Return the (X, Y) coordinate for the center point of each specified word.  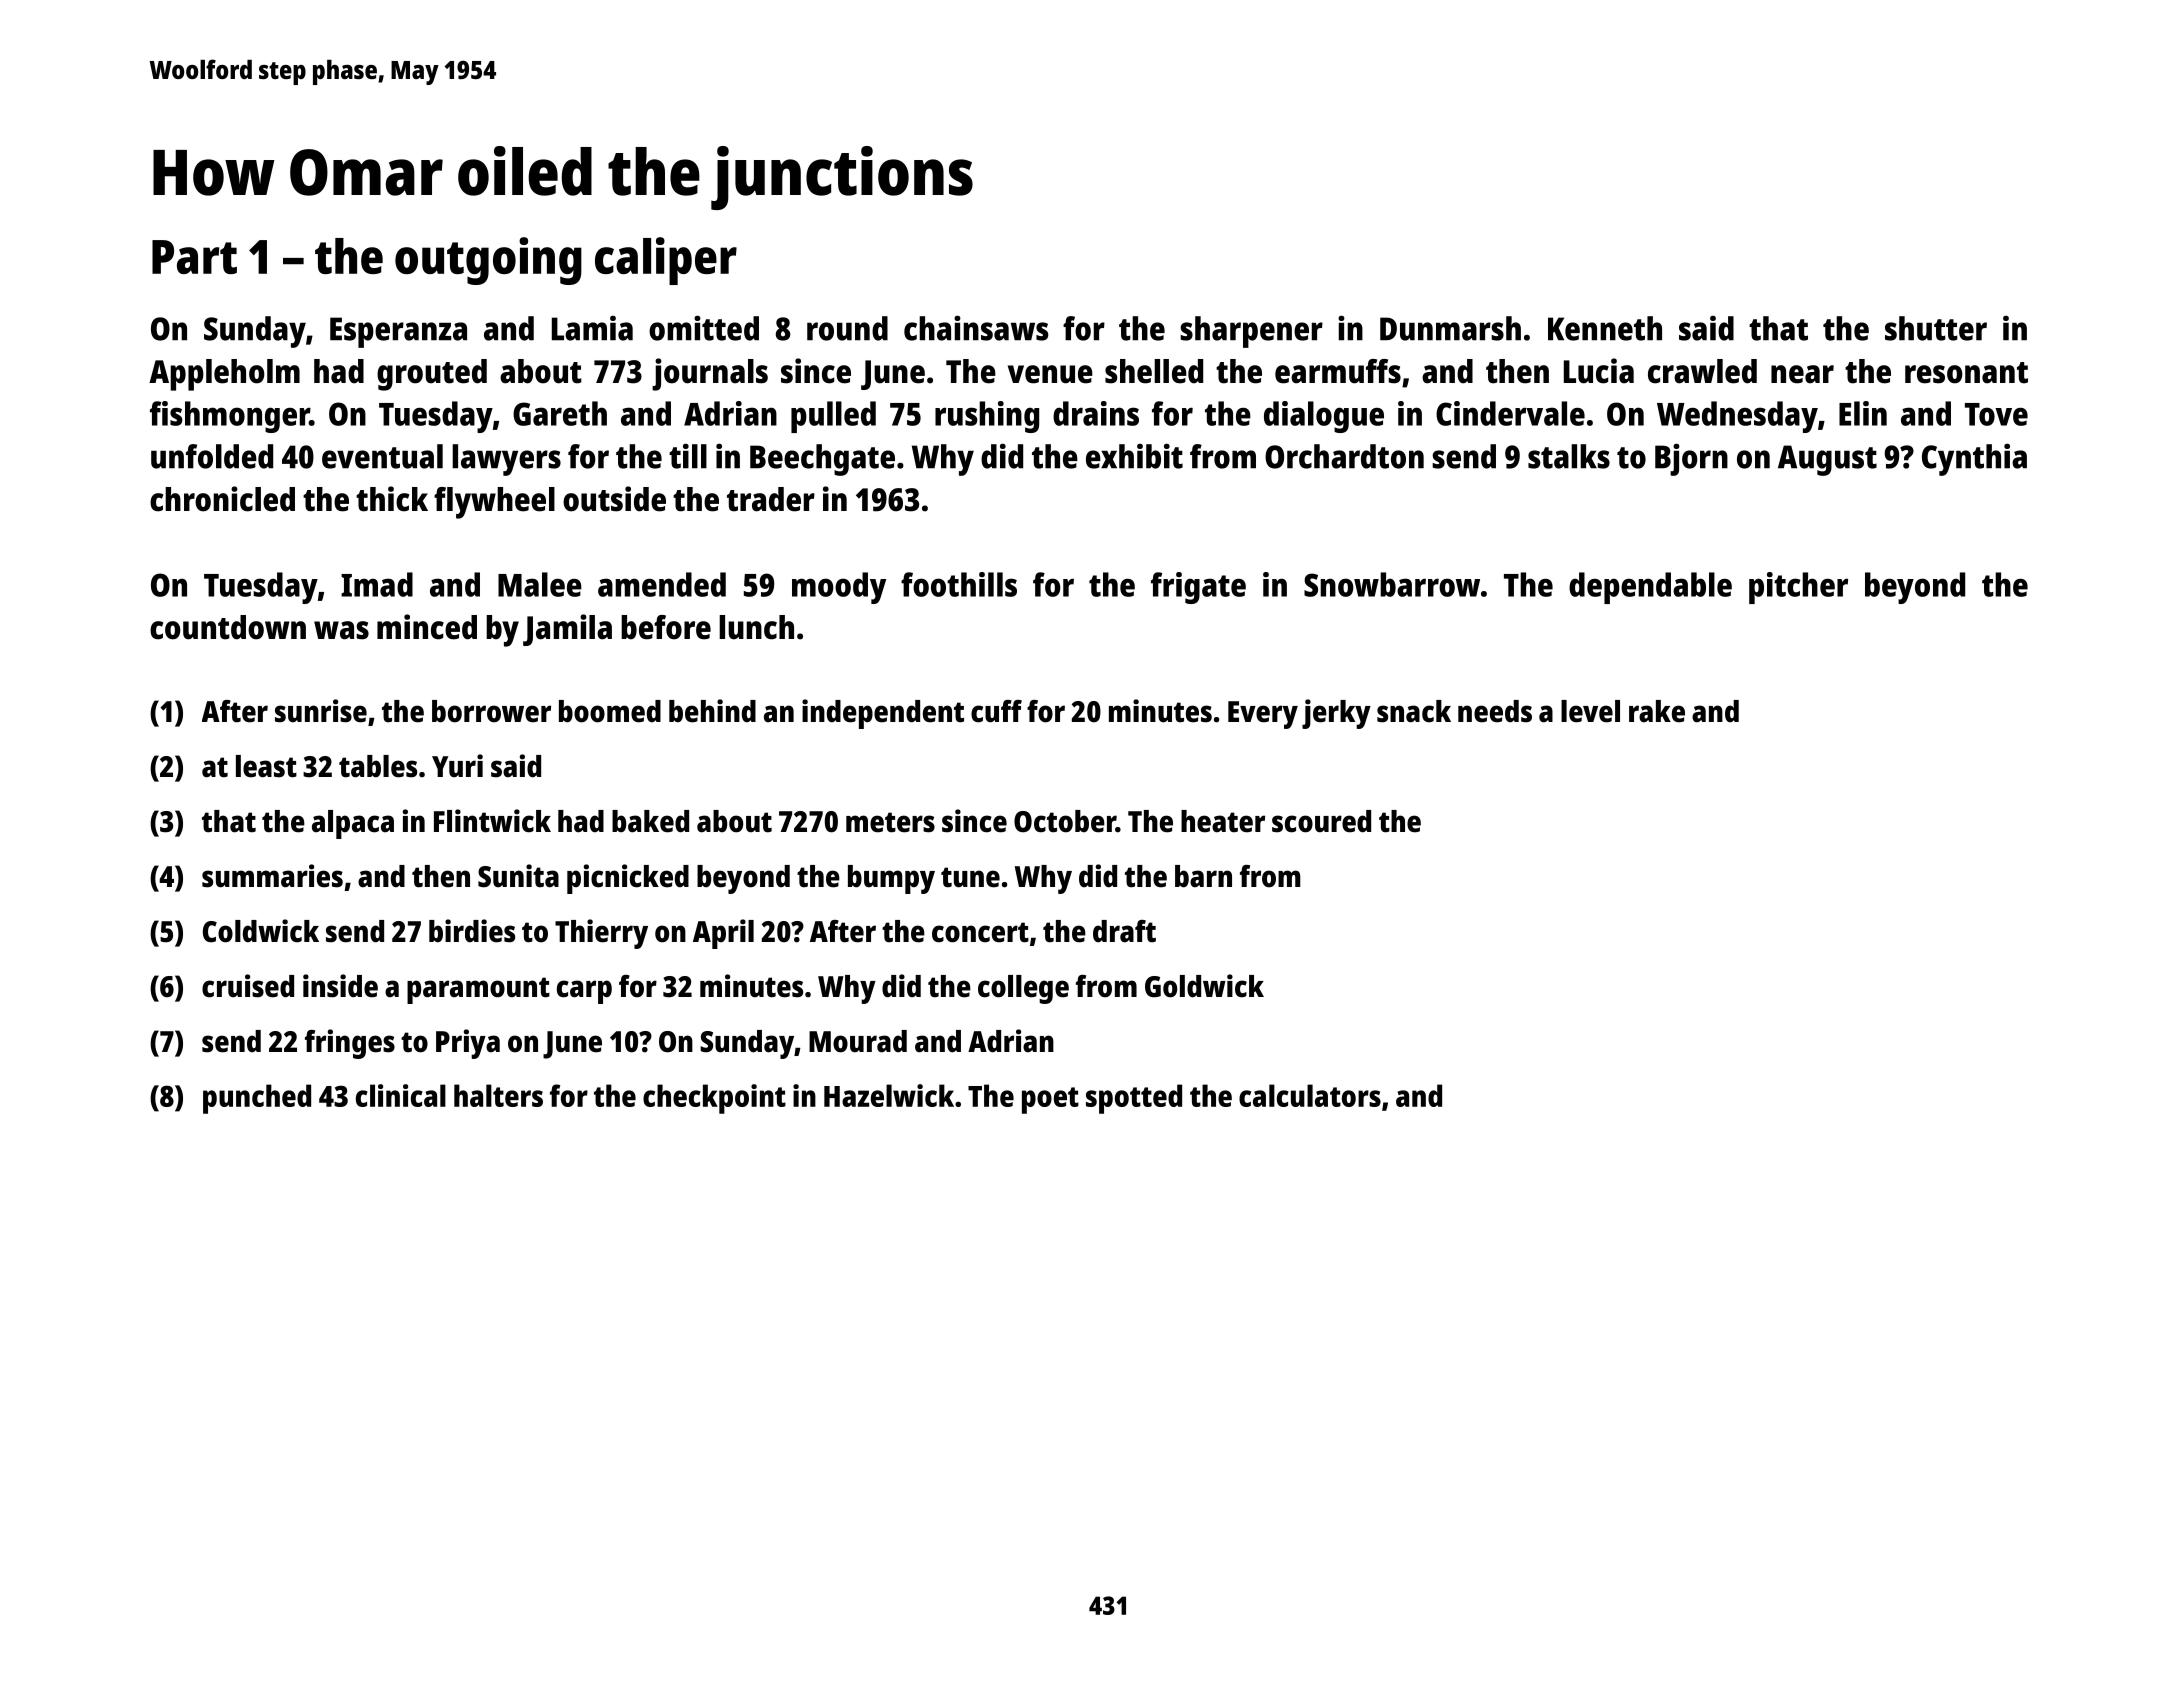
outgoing (488, 261)
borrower (491, 711)
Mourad (858, 1041)
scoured (1321, 821)
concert (980, 932)
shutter (1936, 328)
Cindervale (1510, 413)
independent (883, 714)
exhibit (1134, 456)
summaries (272, 876)
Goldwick (1204, 986)
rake (1657, 711)
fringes (350, 1044)
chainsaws (976, 328)
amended (662, 584)
